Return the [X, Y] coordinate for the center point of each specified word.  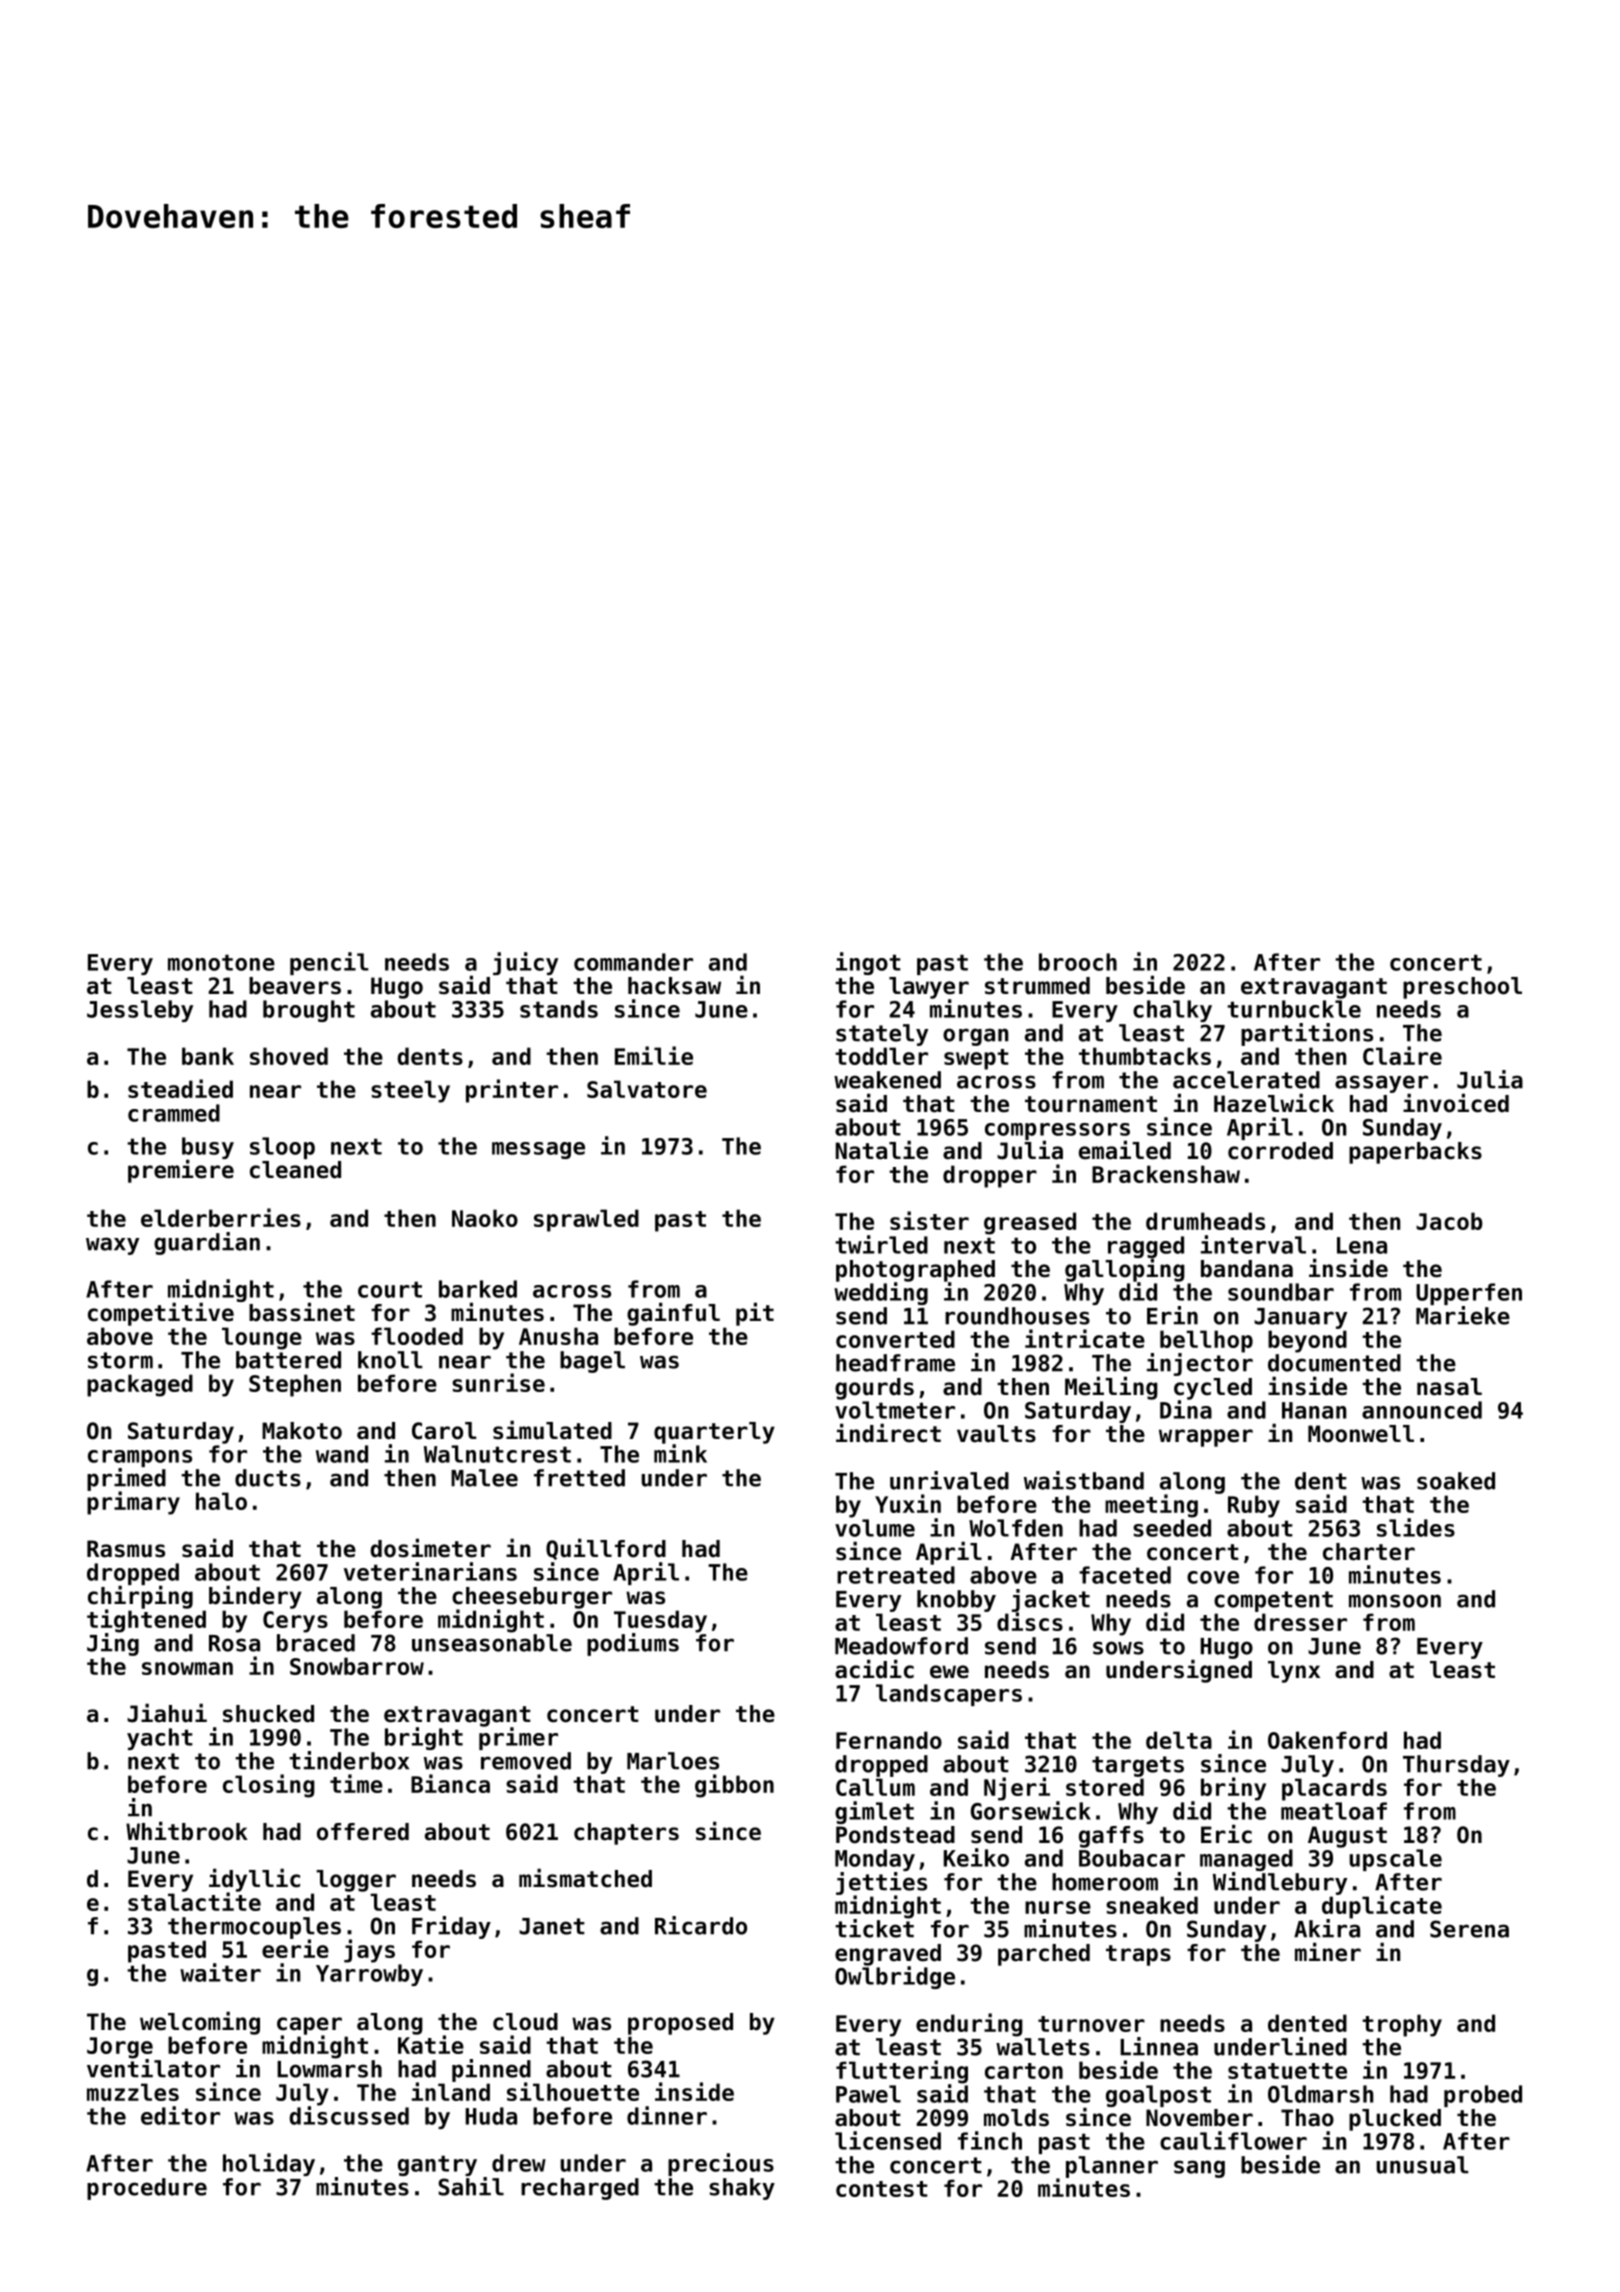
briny [1233, 1789]
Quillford [606, 1549]
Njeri [1017, 1789]
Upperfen [1469, 1294]
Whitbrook [187, 1831]
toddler [881, 1056]
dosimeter [431, 1548]
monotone [221, 962]
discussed [349, 2115]
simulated [552, 1430]
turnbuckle [1294, 1009]
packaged [140, 1385]
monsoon [1395, 1601]
